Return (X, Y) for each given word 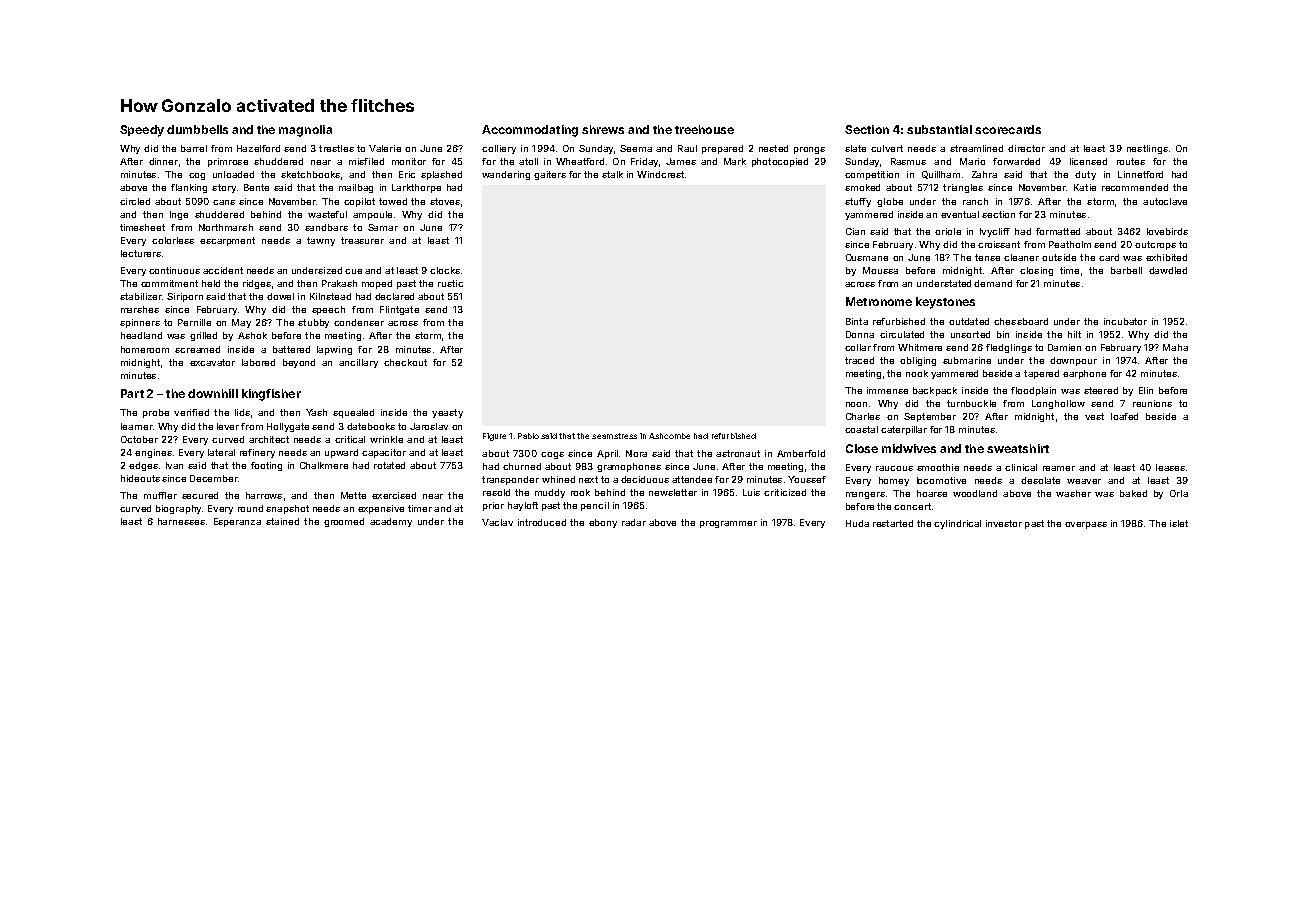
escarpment (227, 241)
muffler (160, 495)
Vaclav (497, 522)
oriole (948, 231)
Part (132, 393)
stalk (612, 174)
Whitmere (920, 347)
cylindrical (957, 524)
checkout (405, 362)
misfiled (366, 161)
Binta (857, 321)
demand (993, 283)
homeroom (145, 349)
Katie (1085, 187)
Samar (383, 227)
